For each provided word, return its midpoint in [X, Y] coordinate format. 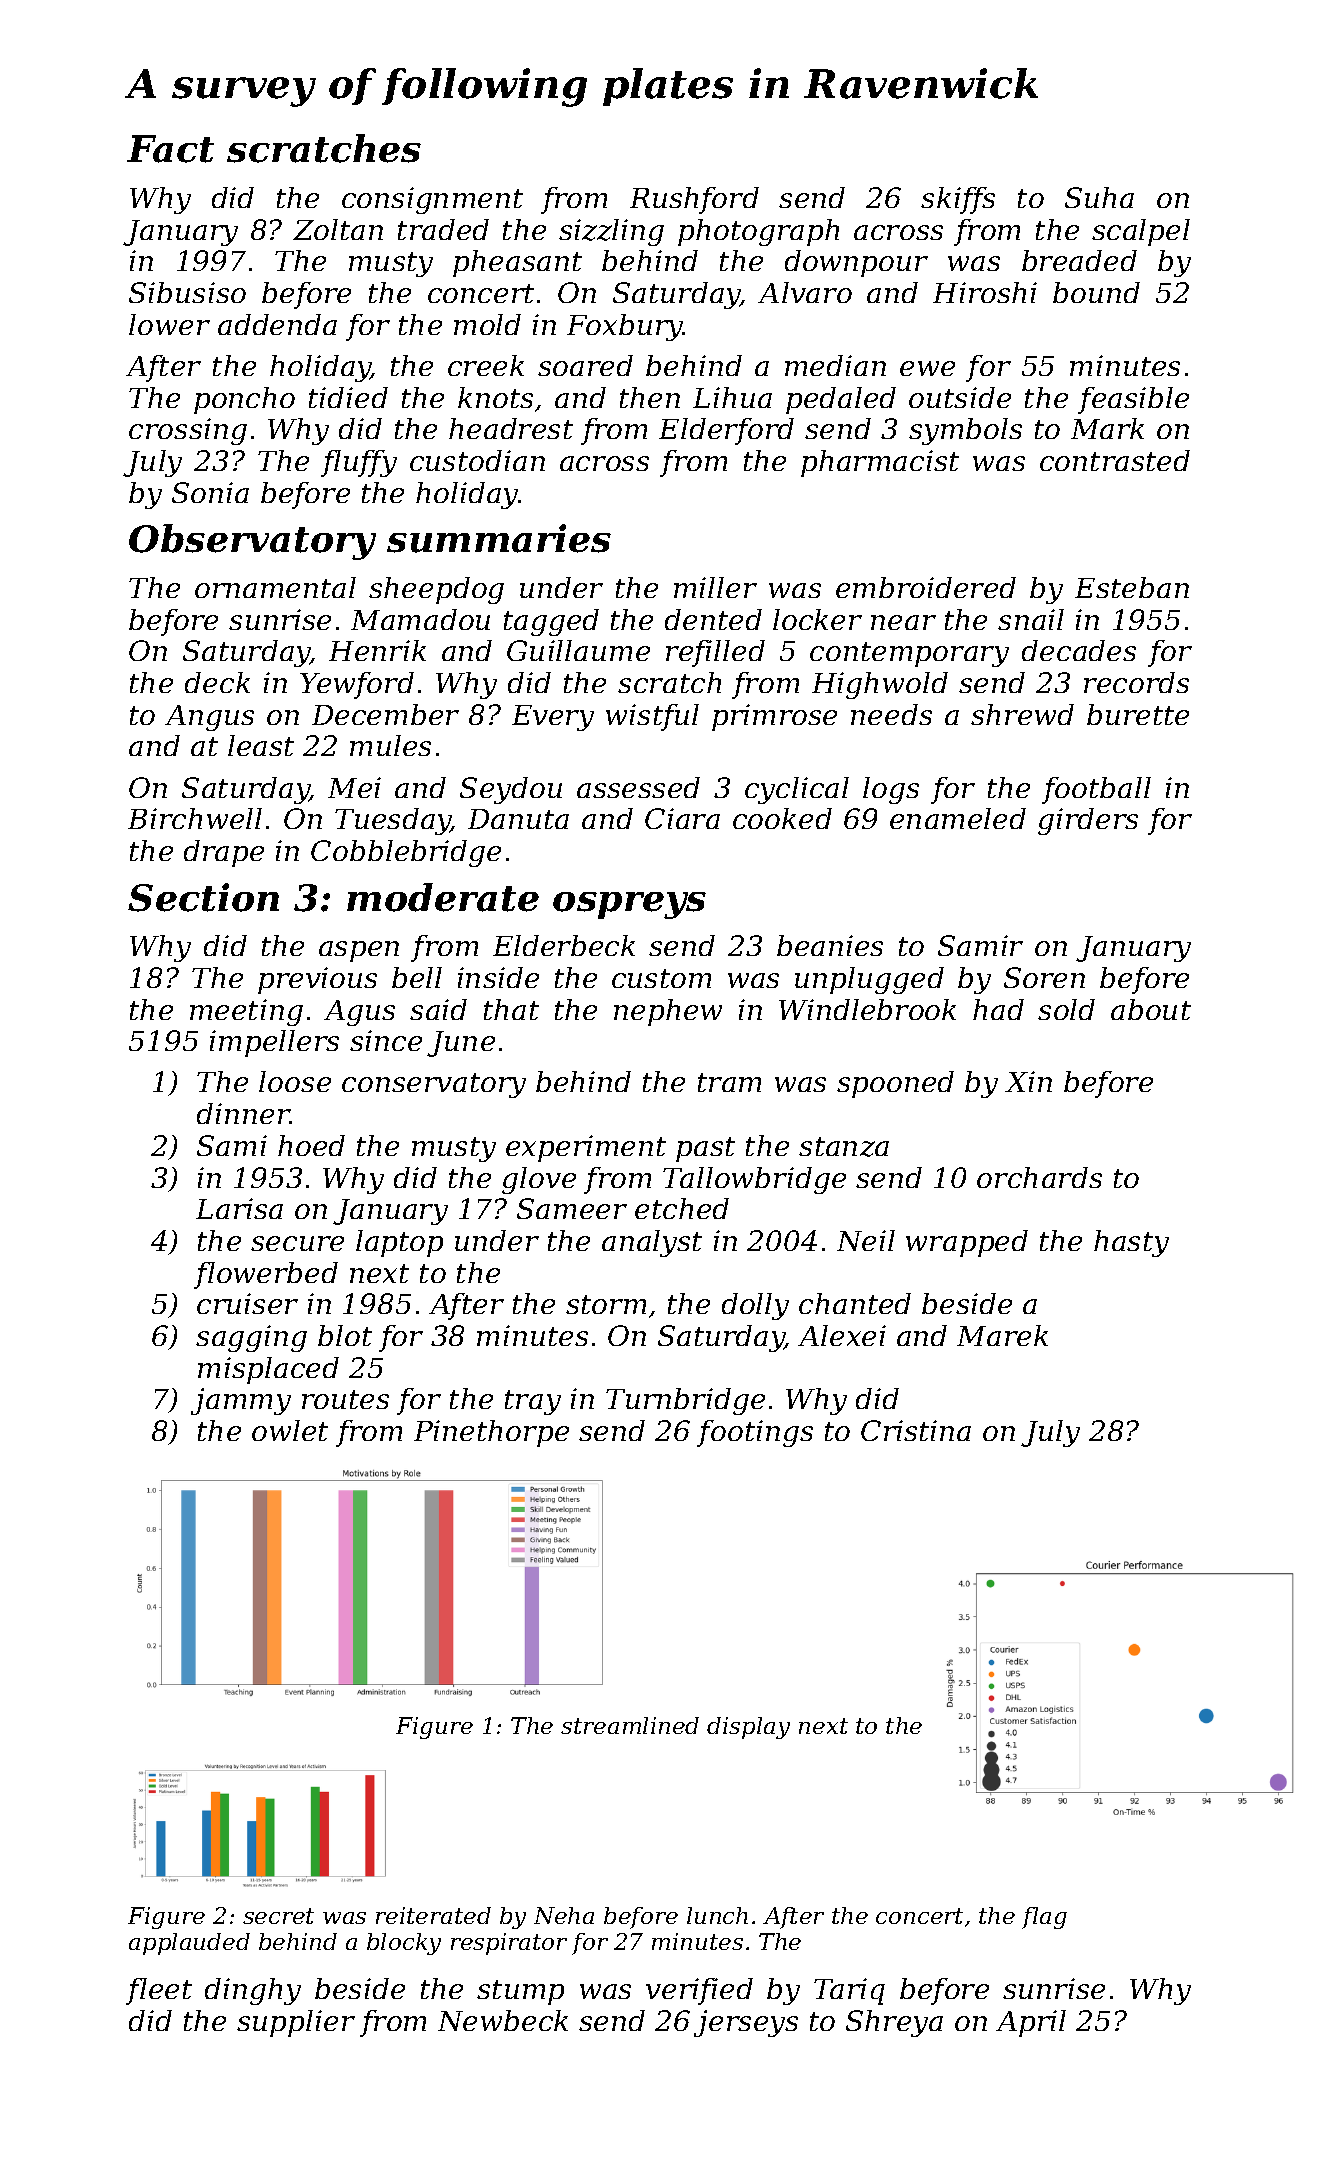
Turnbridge [685, 1401]
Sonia [210, 492]
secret [278, 1916]
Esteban [1132, 587]
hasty [1131, 1243]
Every [553, 718]
